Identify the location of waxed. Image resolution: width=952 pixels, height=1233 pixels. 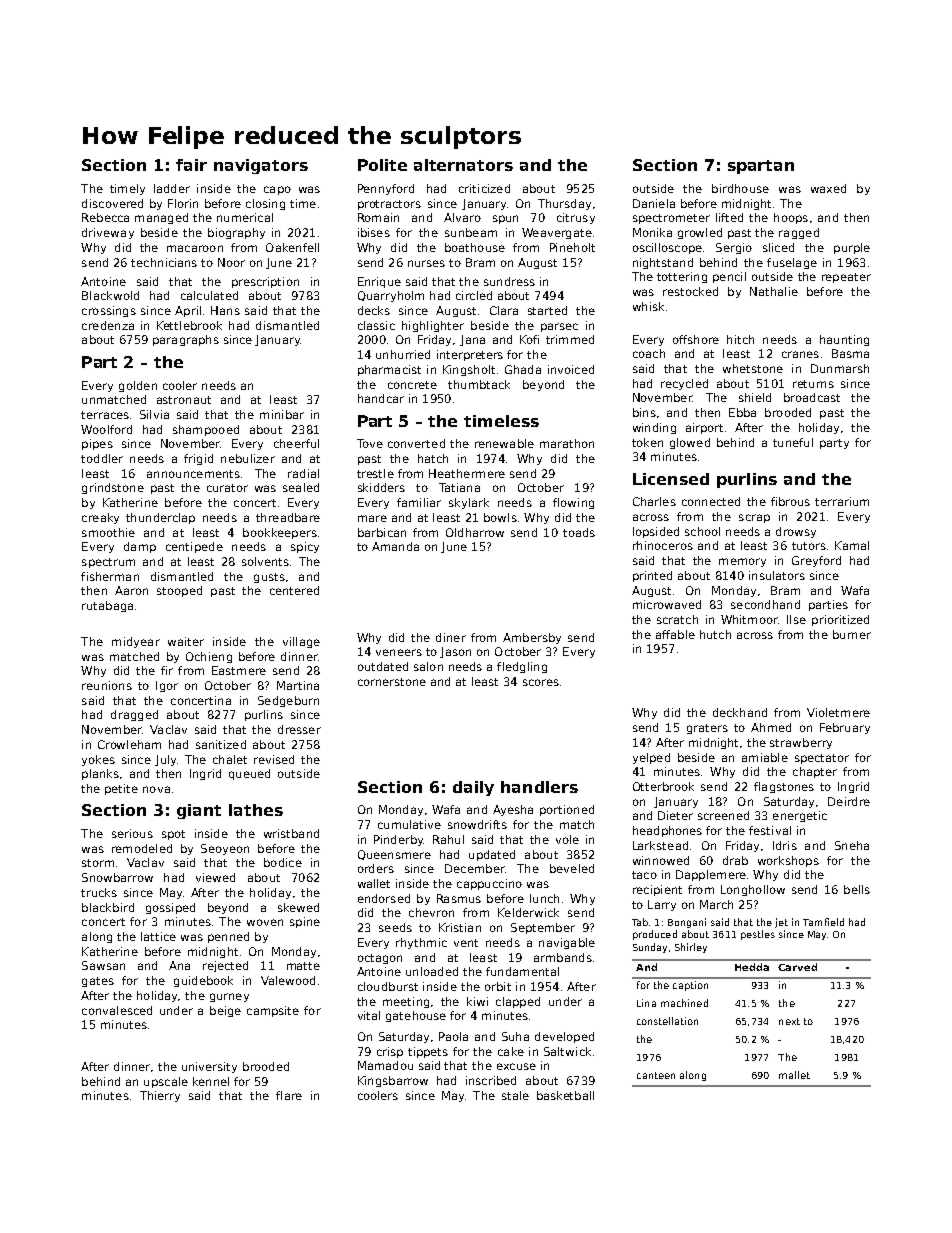
(828, 188).
